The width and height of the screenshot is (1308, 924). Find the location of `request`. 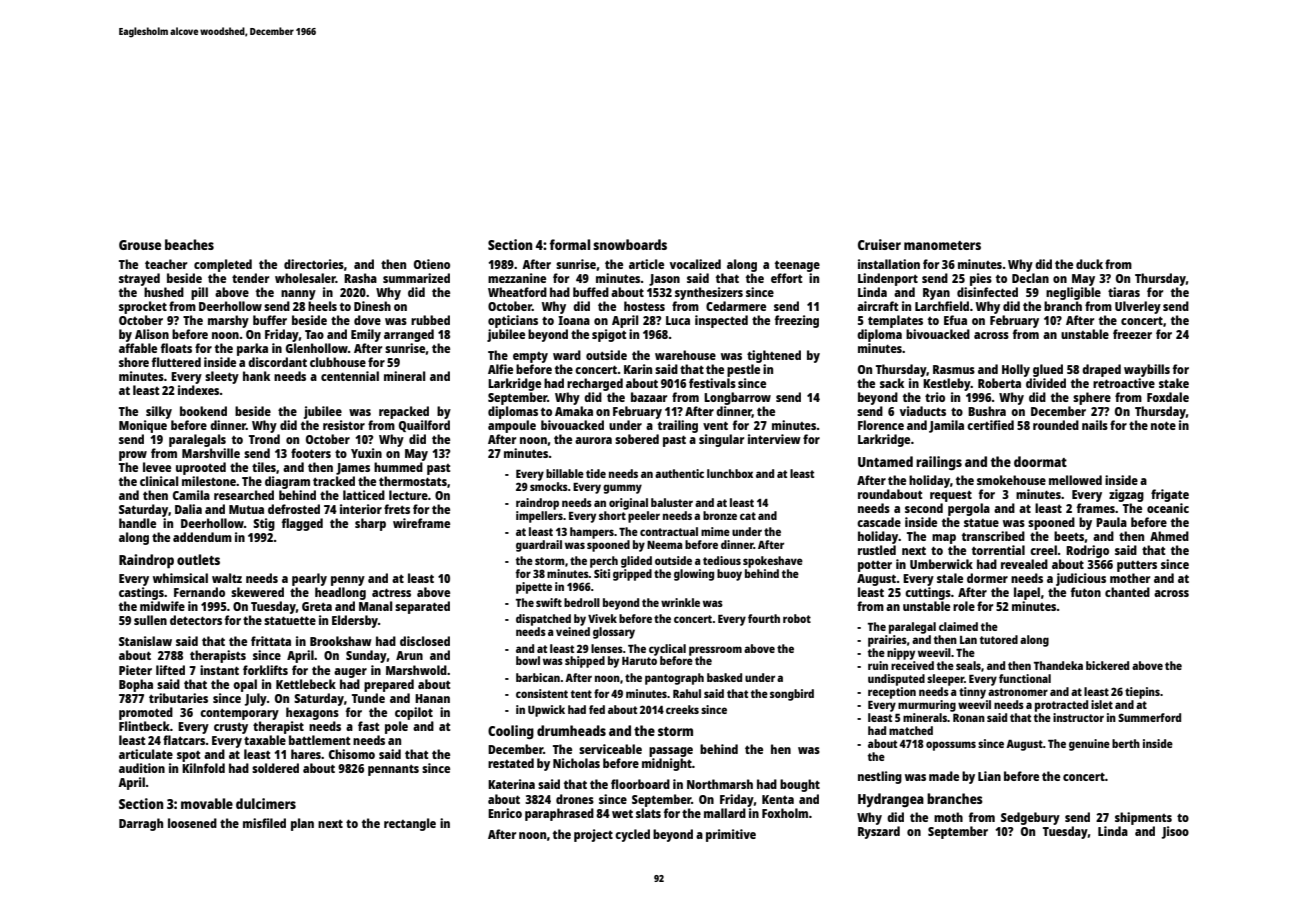

request is located at coordinates (951, 496).
